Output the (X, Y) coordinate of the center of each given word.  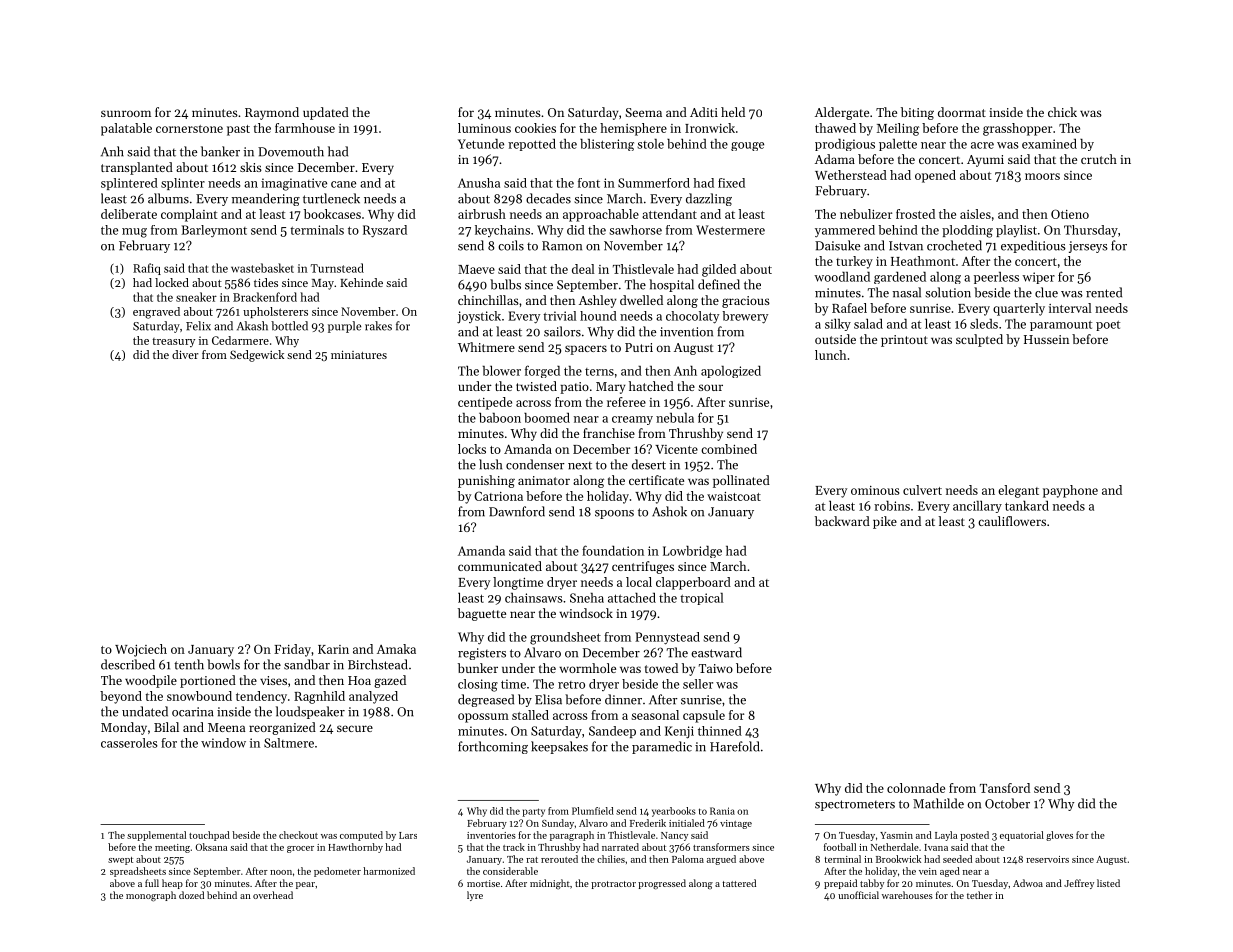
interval (1070, 308)
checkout (298, 835)
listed (1108, 883)
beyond (121, 697)
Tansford (1005, 788)
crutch (1099, 159)
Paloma (688, 859)
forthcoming (493, 747)
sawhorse (635, 230)
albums (168, 198)
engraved (156, 313)
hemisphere (633, 129)
